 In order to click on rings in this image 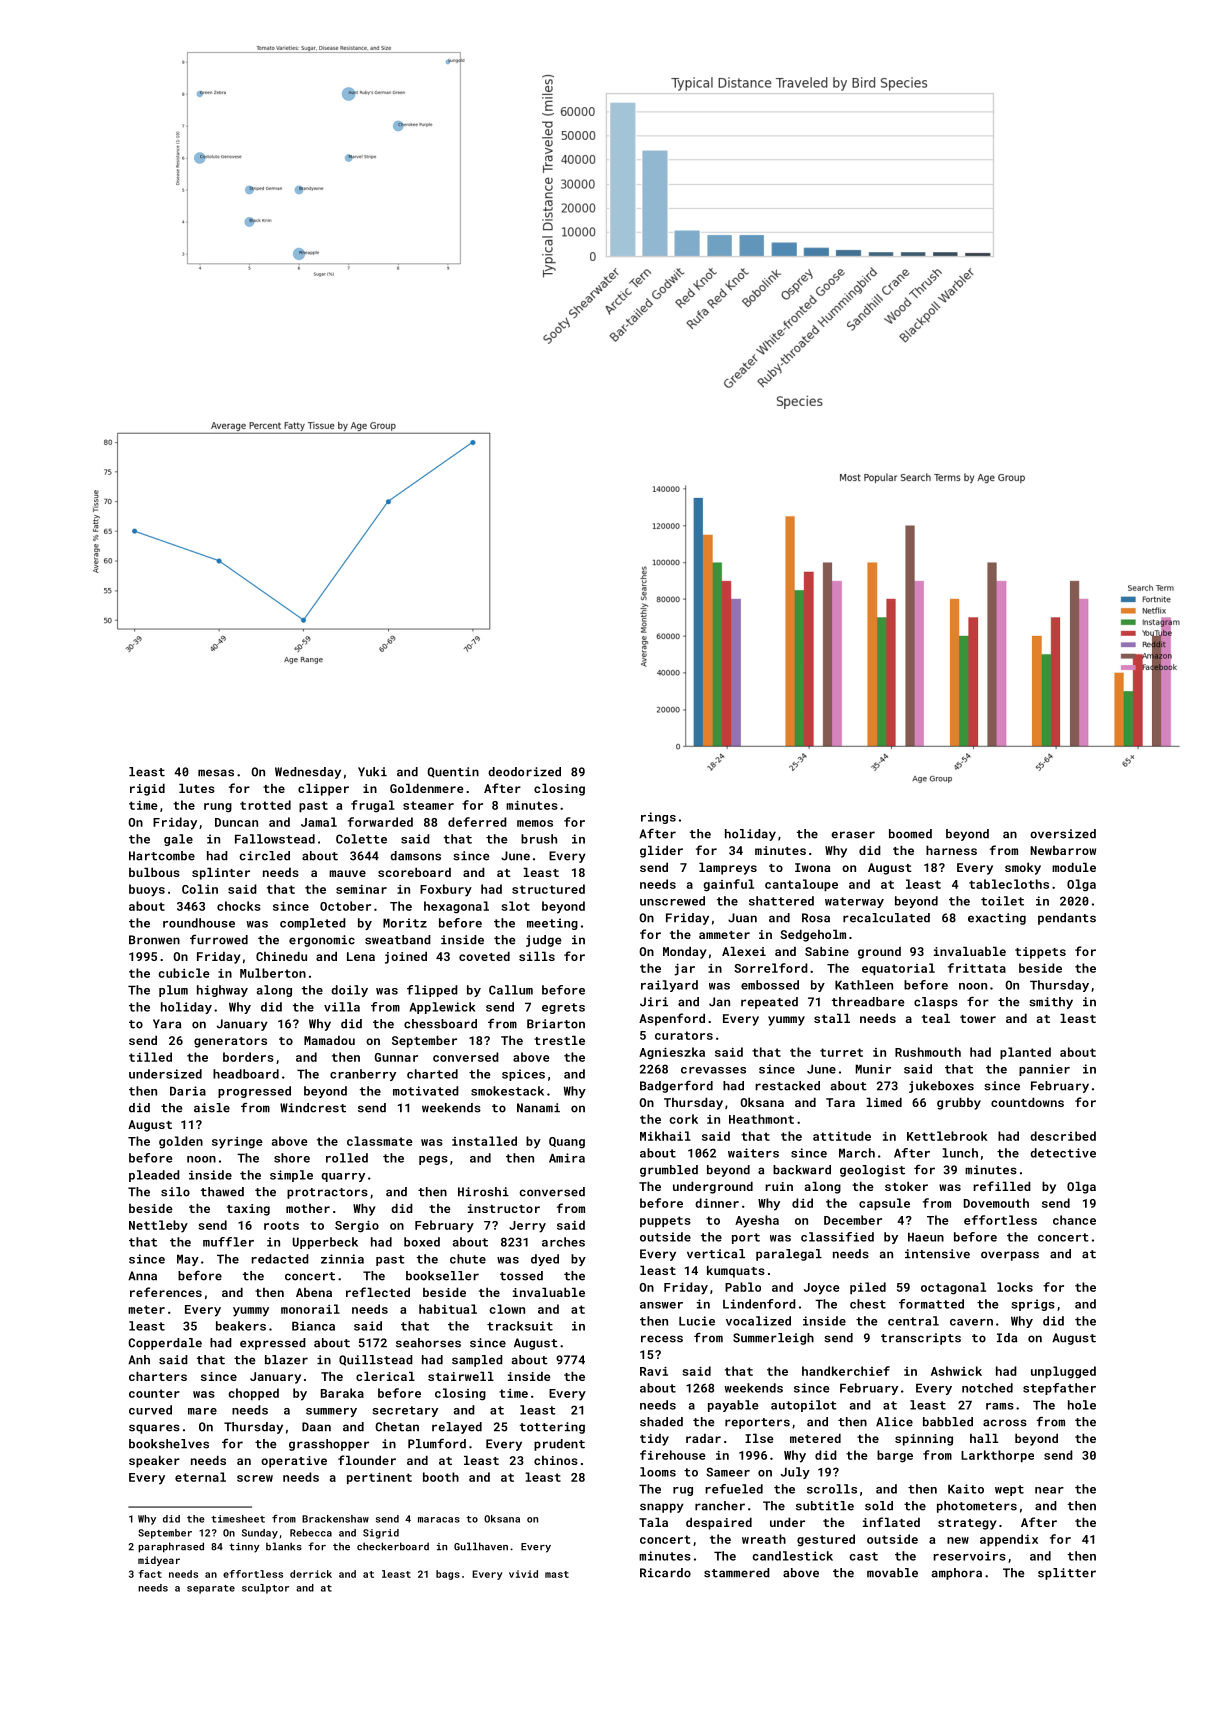, I will do `click(658, 818)`.
